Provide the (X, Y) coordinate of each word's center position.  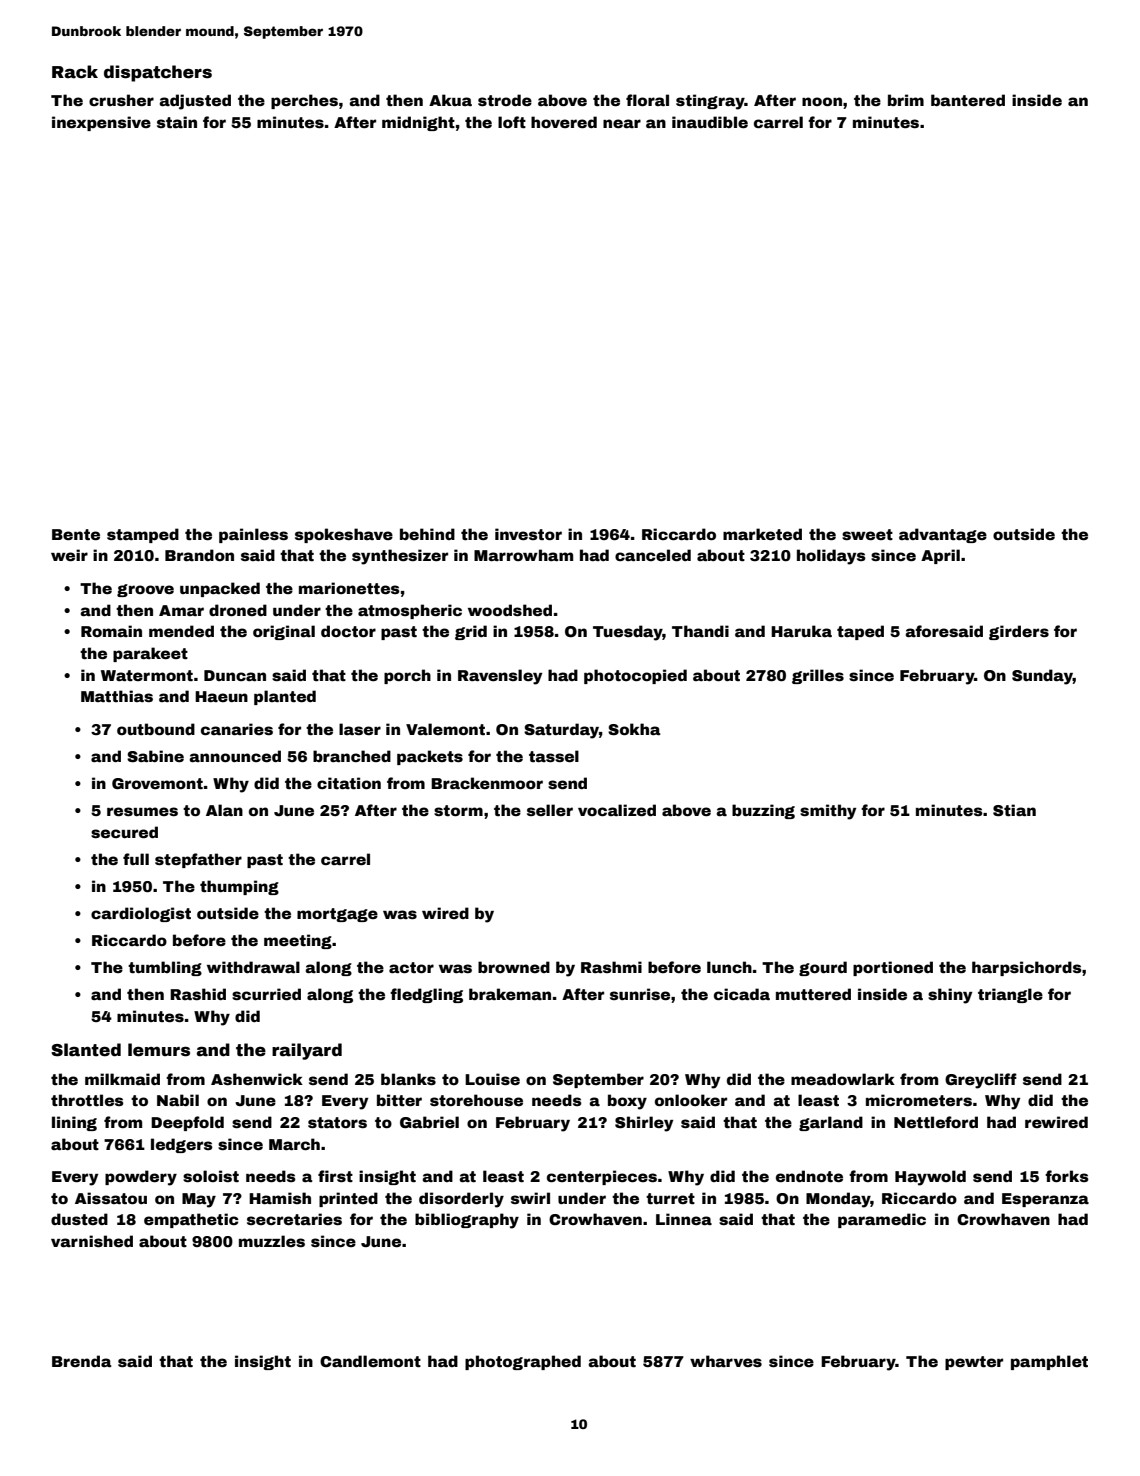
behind (427, 534)
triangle (1010, 995)
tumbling (165, 968)
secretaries (294, 1219)
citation (349, 783)
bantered (968, 100)
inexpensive (101, 123)
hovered (564, 122)
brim (906, 100)
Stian (1014, 810)
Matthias (117, 696)
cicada (742, 994)
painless (253, 535)
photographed (523, 1362)
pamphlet (1049, 1362)
